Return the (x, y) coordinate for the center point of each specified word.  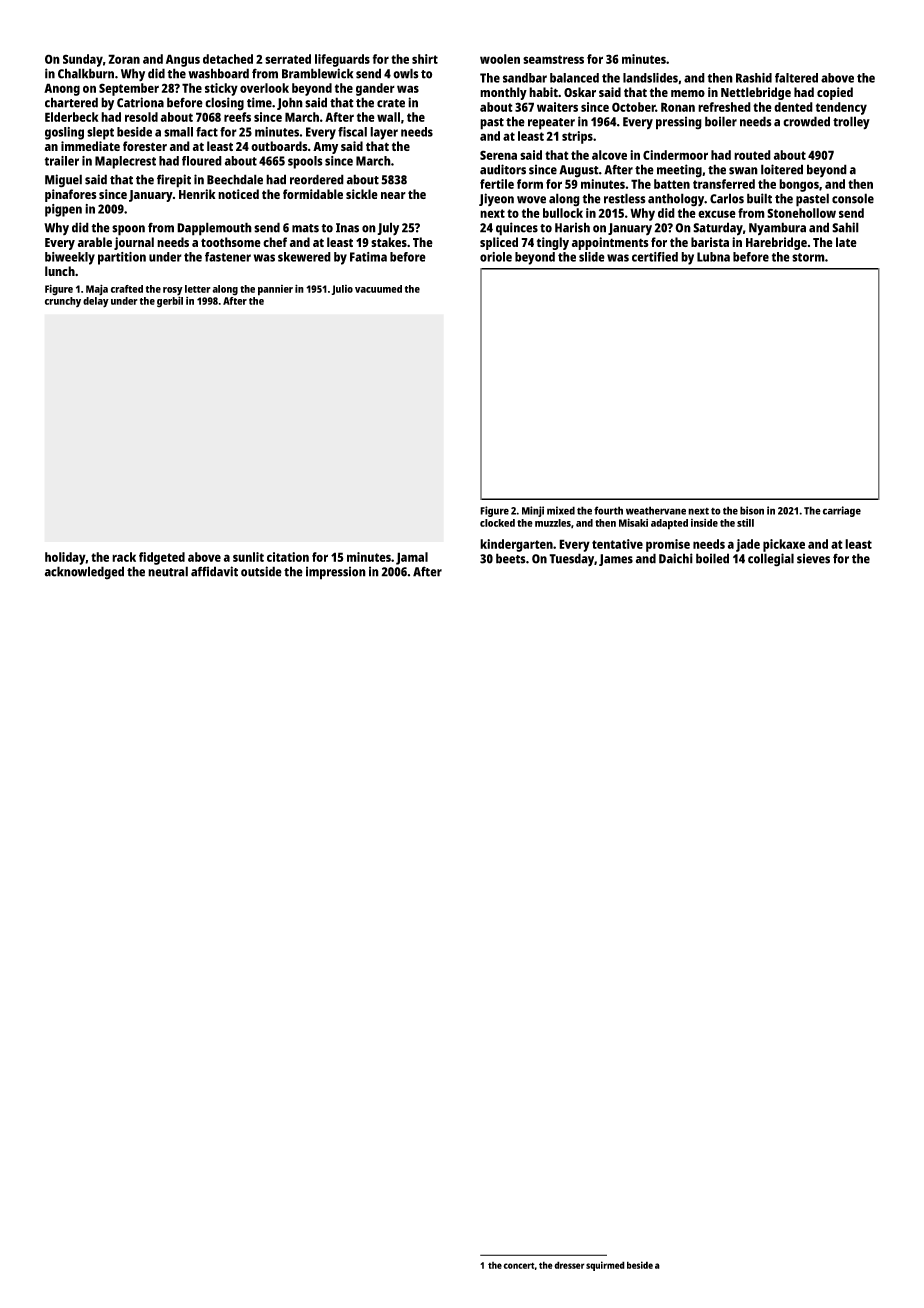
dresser (569, 1265)
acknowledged (84, 573)
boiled (712, 558)
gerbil (170, 302)
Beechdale (235, 179)
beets (511, 558)
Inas (347, 228)
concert (519, 1265)
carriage (842, 511)
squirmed (605, 1266)
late (846, 242)
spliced (499, 243)
